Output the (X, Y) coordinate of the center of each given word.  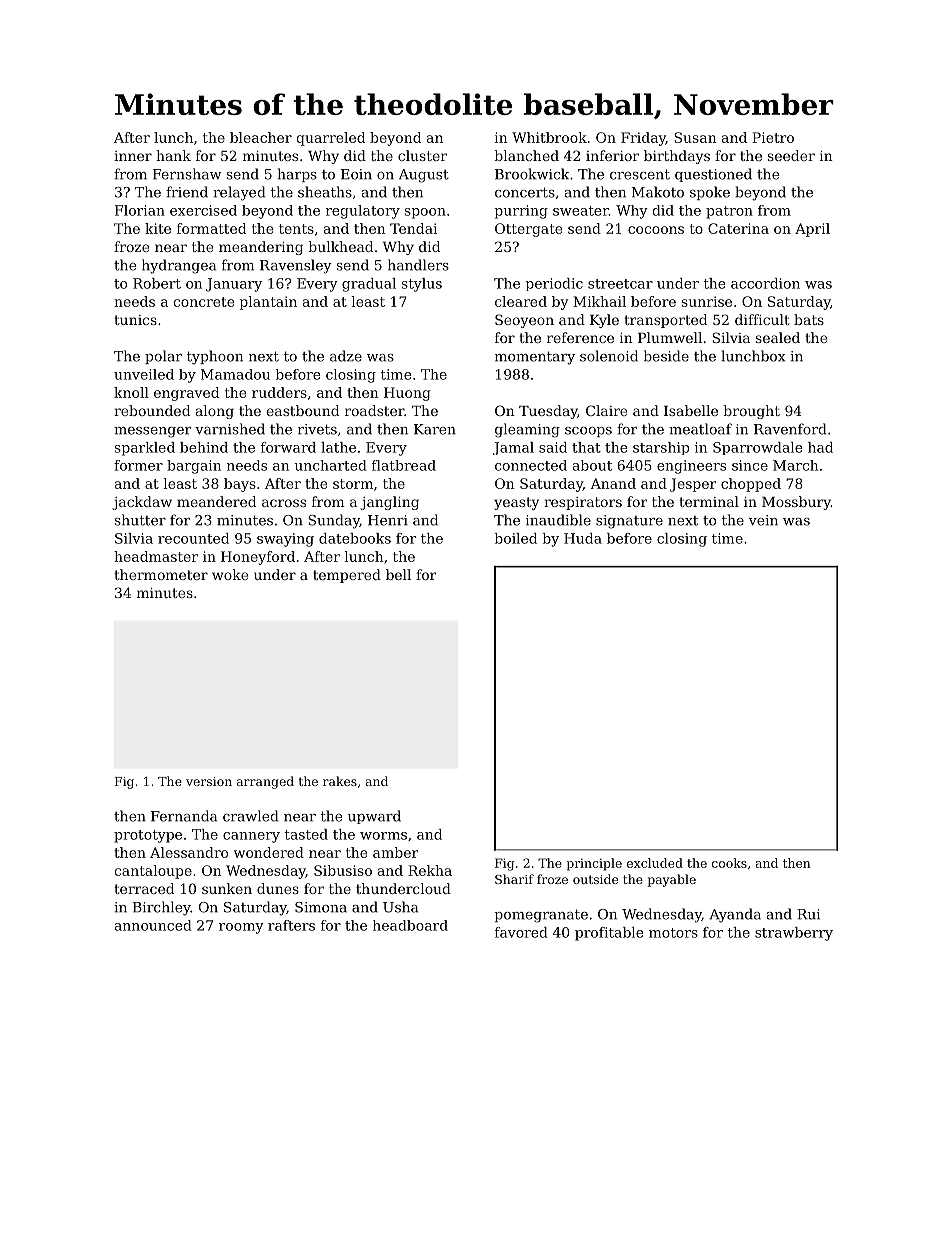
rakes (340, 781)
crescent (640, 174)
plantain (268, 303)
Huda (583, 538)
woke (230, 574)
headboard (410, 925)
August (424, 176)
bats (809, 319)
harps (297, 175)
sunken (227, 888)
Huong (407, 394)
